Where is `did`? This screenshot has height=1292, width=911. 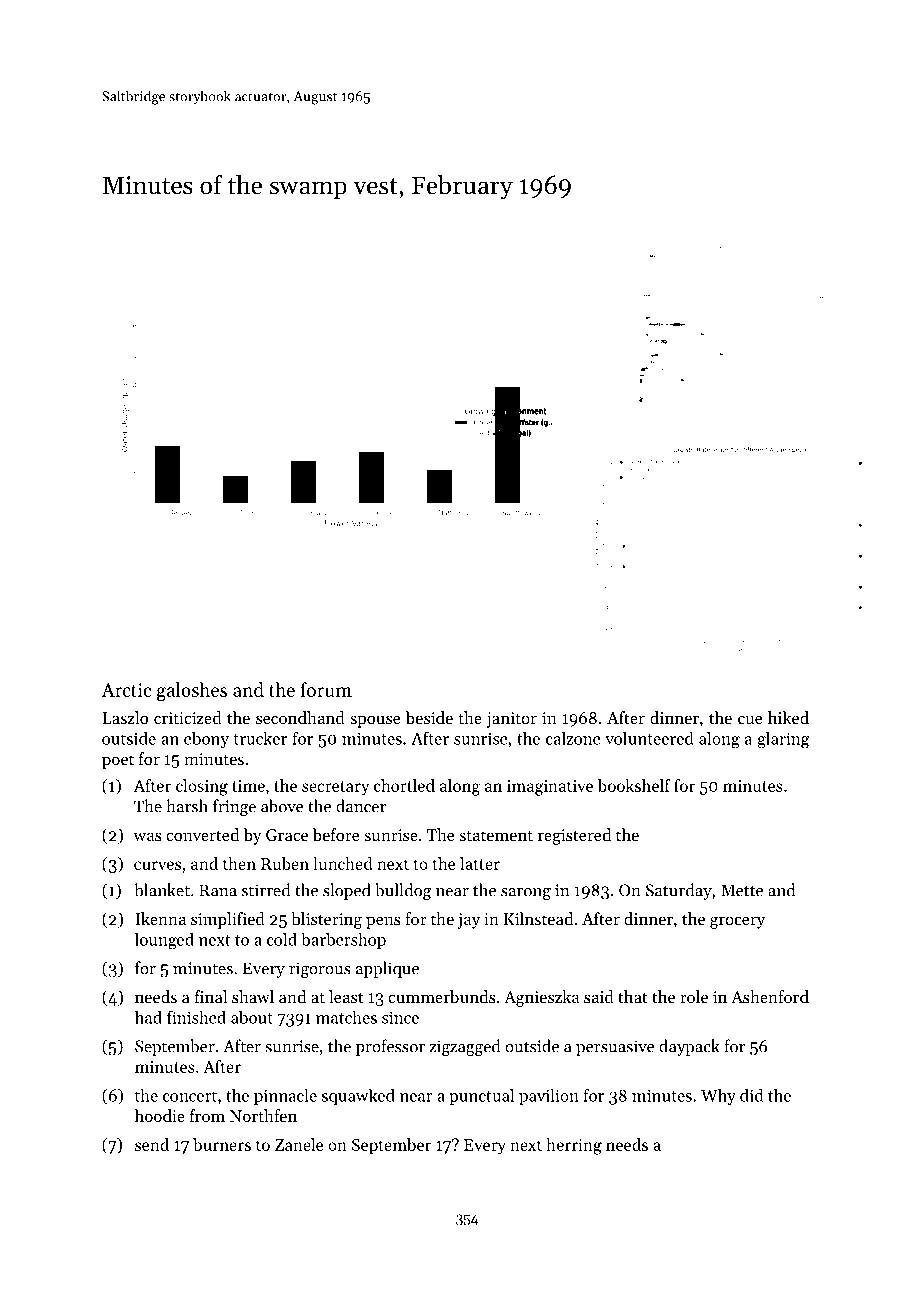 did is located at coordinates (751, 1095).
